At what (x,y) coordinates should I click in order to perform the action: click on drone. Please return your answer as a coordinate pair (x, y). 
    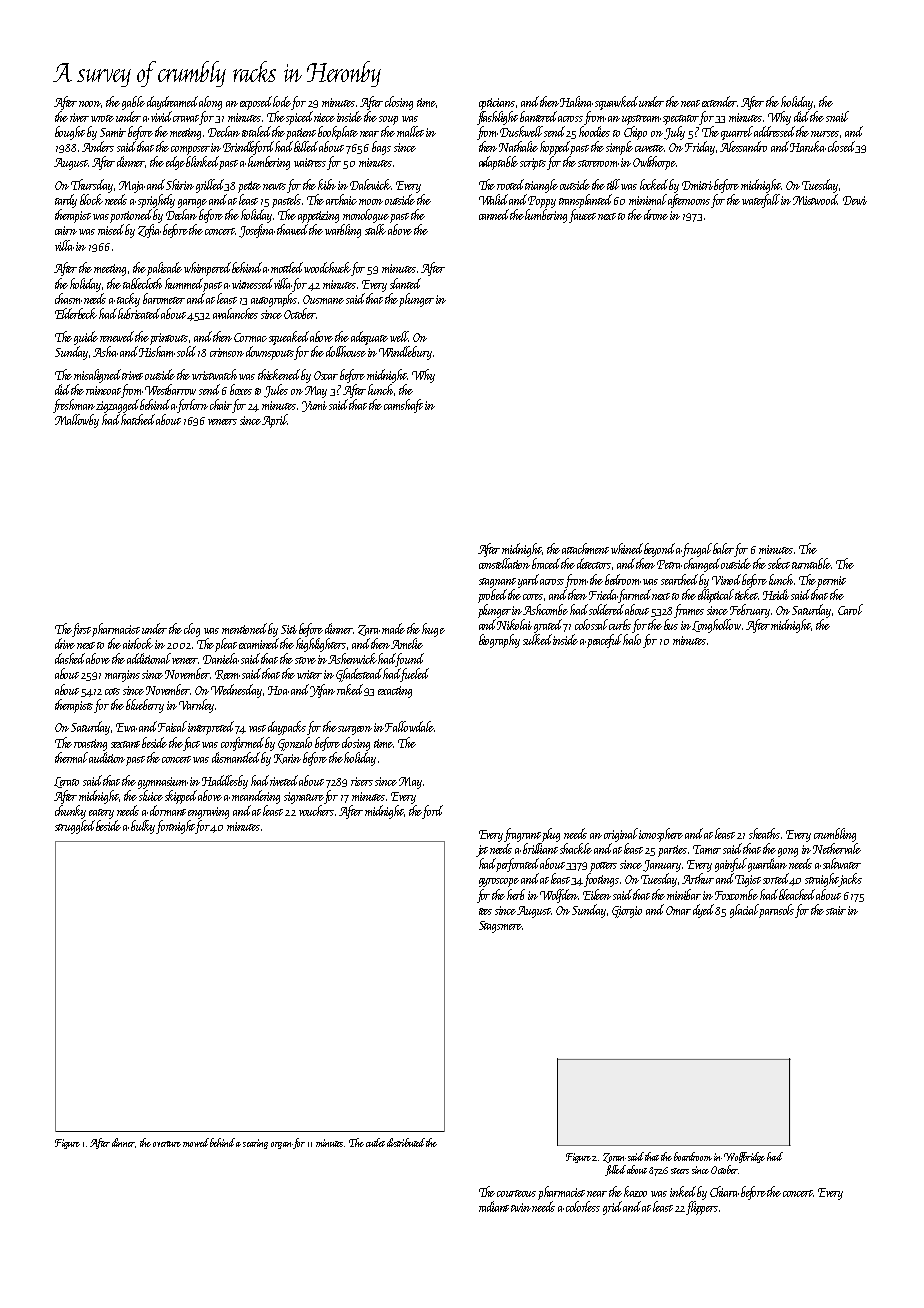
    Looking at the image, I should click on (656, 214).
